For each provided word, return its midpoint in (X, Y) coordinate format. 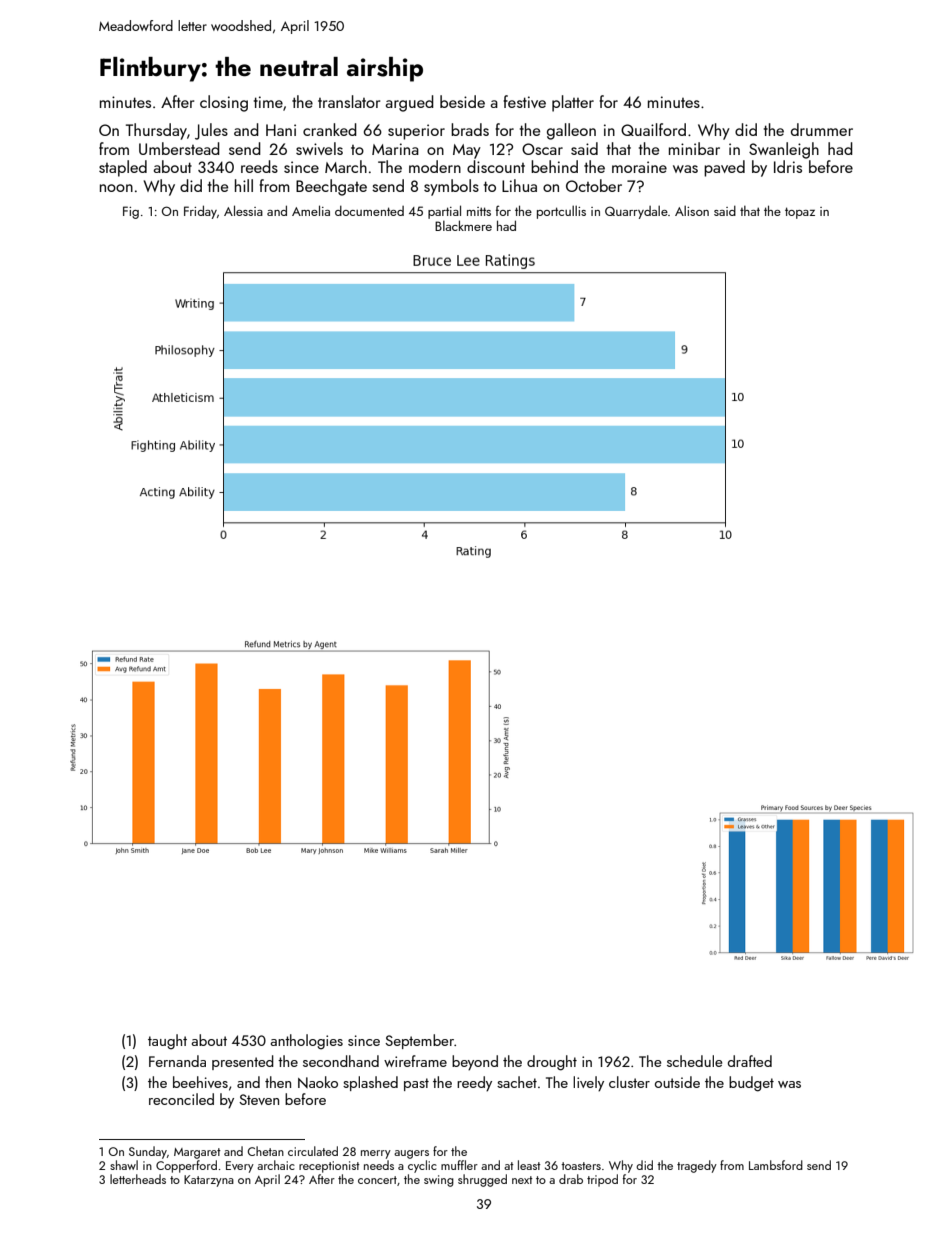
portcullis (561, 212)
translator (349, 101)
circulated (313, 1151)
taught (167, 1042)
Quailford (653, 129)
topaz (800, 213)
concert (377, 1180)
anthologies (306, 1042)
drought (552, 1063)
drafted (750, 1061)
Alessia (243, 210)
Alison (692, 210)
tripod (602, 1180)
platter (573, 103)
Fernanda (177, 1061)
